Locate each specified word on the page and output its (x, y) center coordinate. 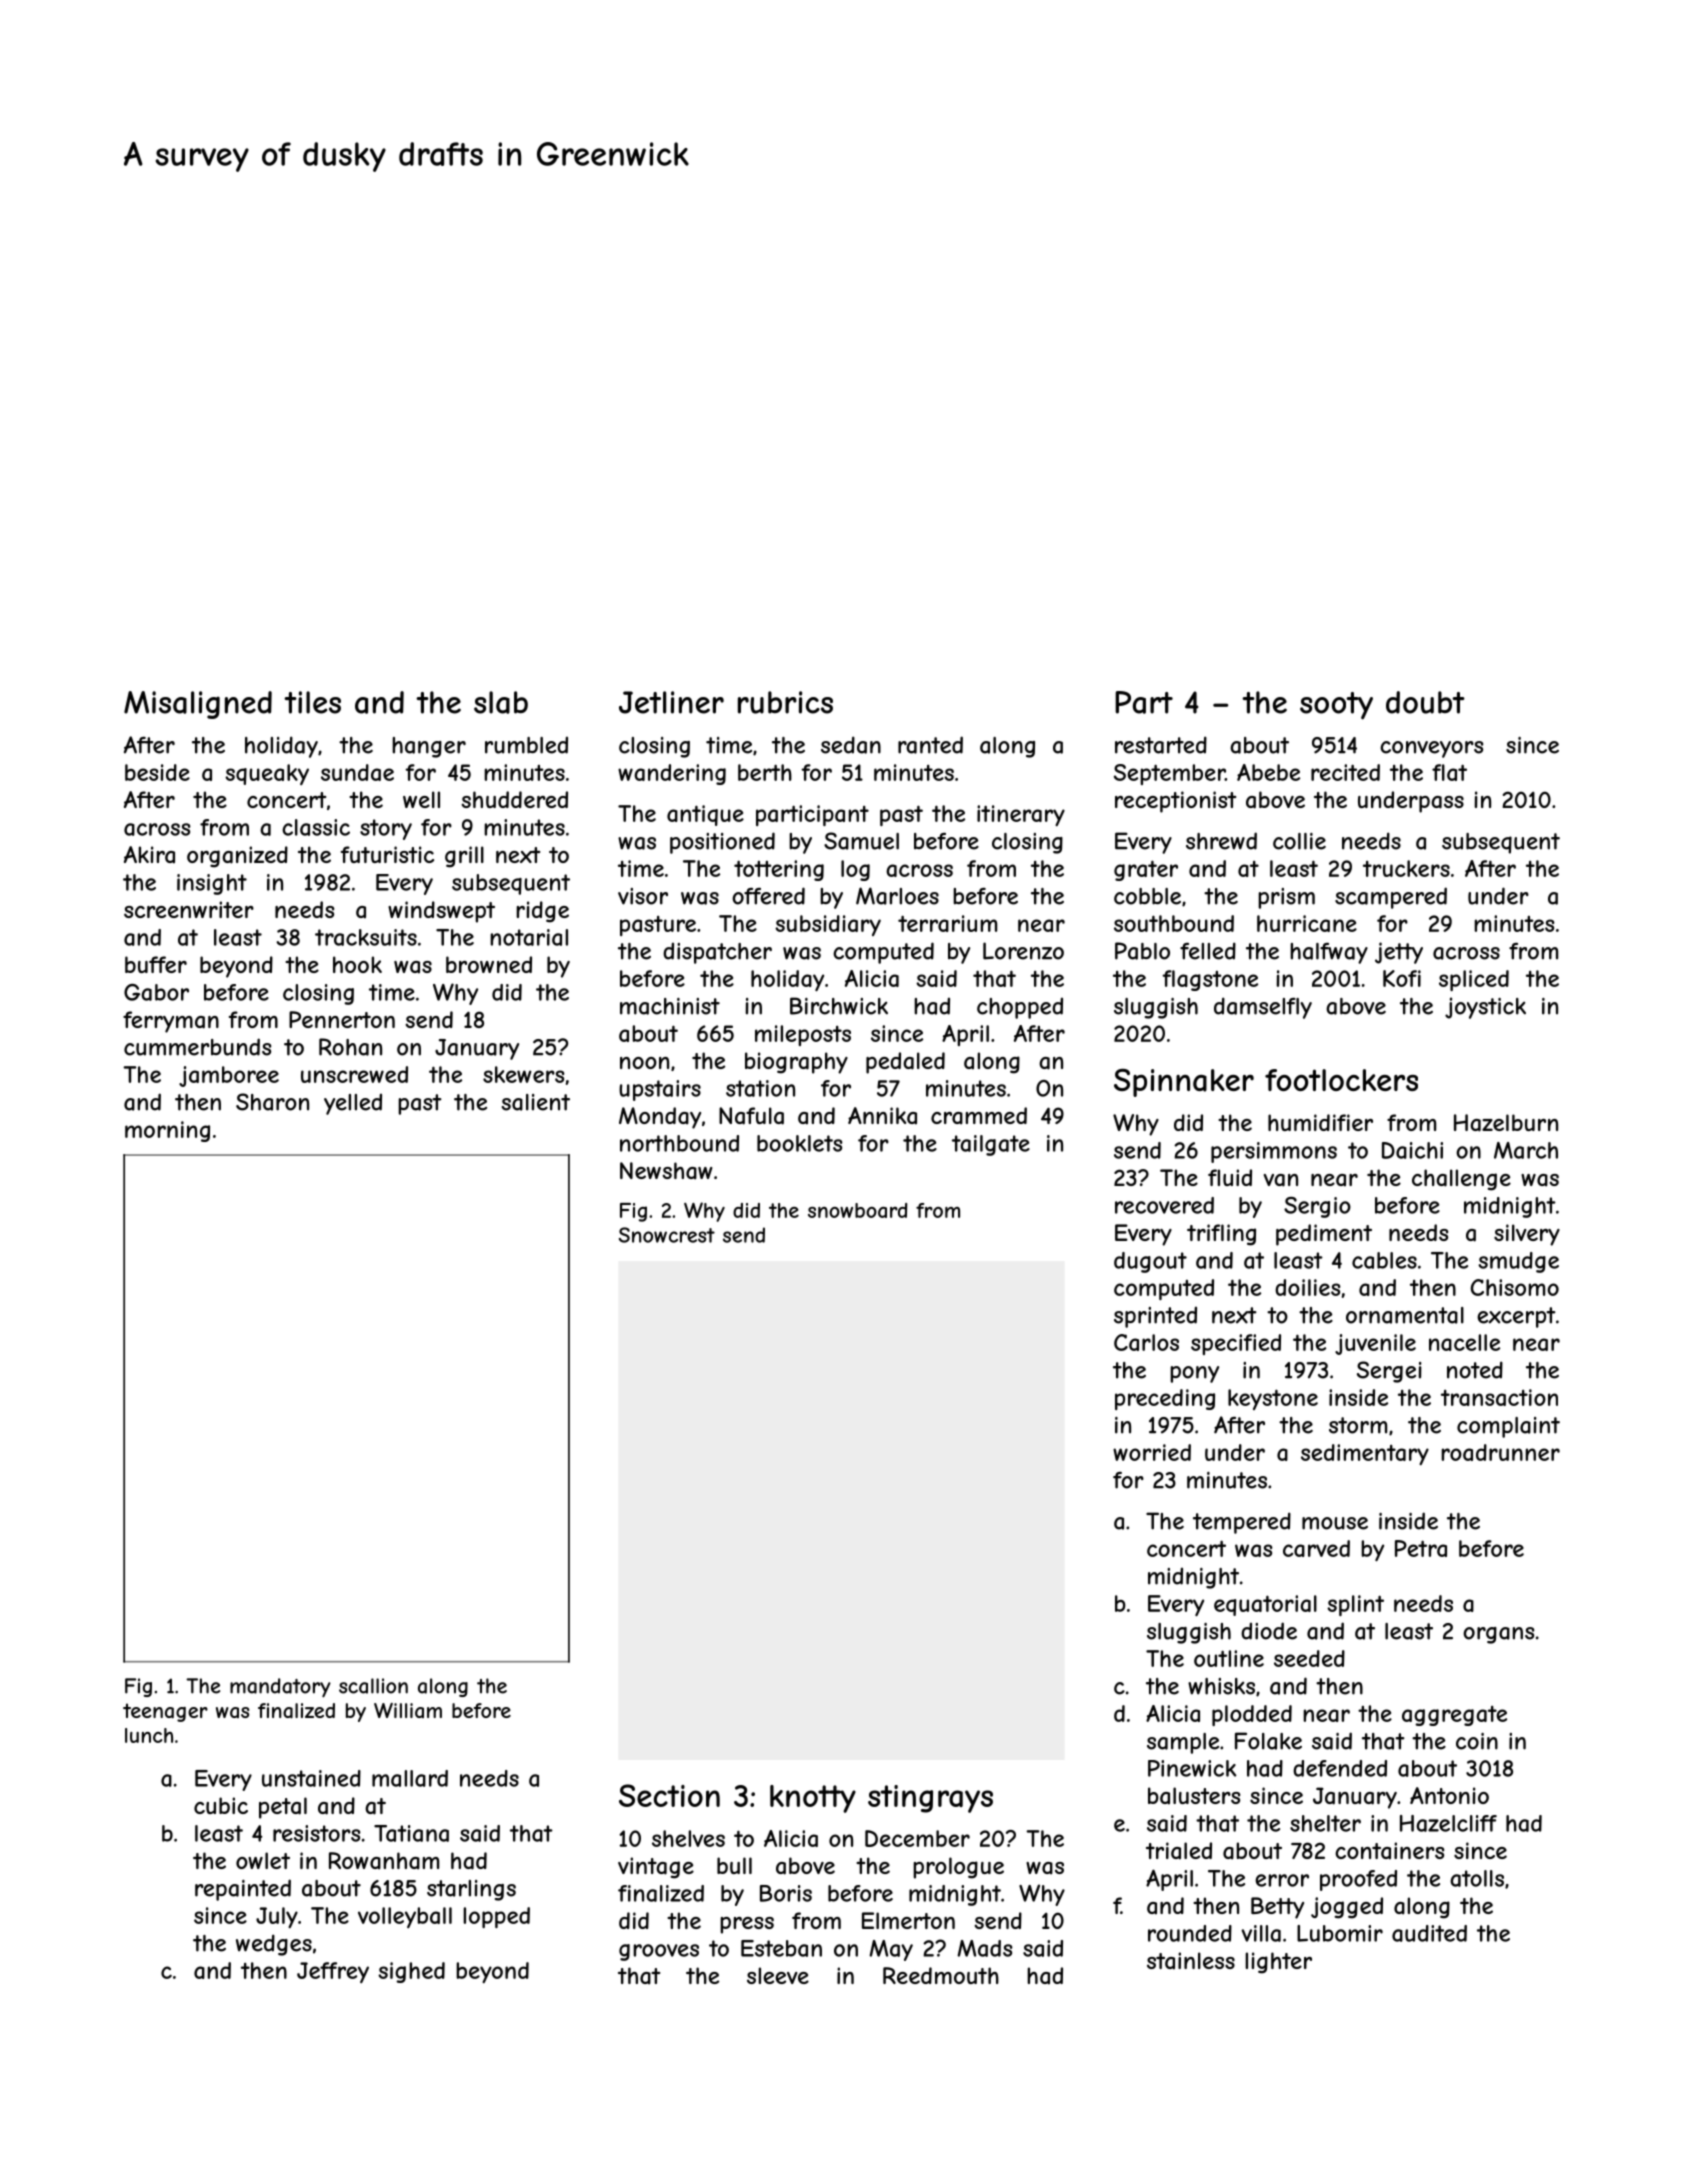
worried (1152, 1452)
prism (1286, 898)
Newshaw (666, 1171)
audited (1429, 1933)
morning (167, 1131)
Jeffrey (333, 1972)
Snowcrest (667, 1235)
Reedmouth (941, 1975)
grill (464, 857)
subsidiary (828, 925)
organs (1498, 1635)
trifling (1221, 1235)
